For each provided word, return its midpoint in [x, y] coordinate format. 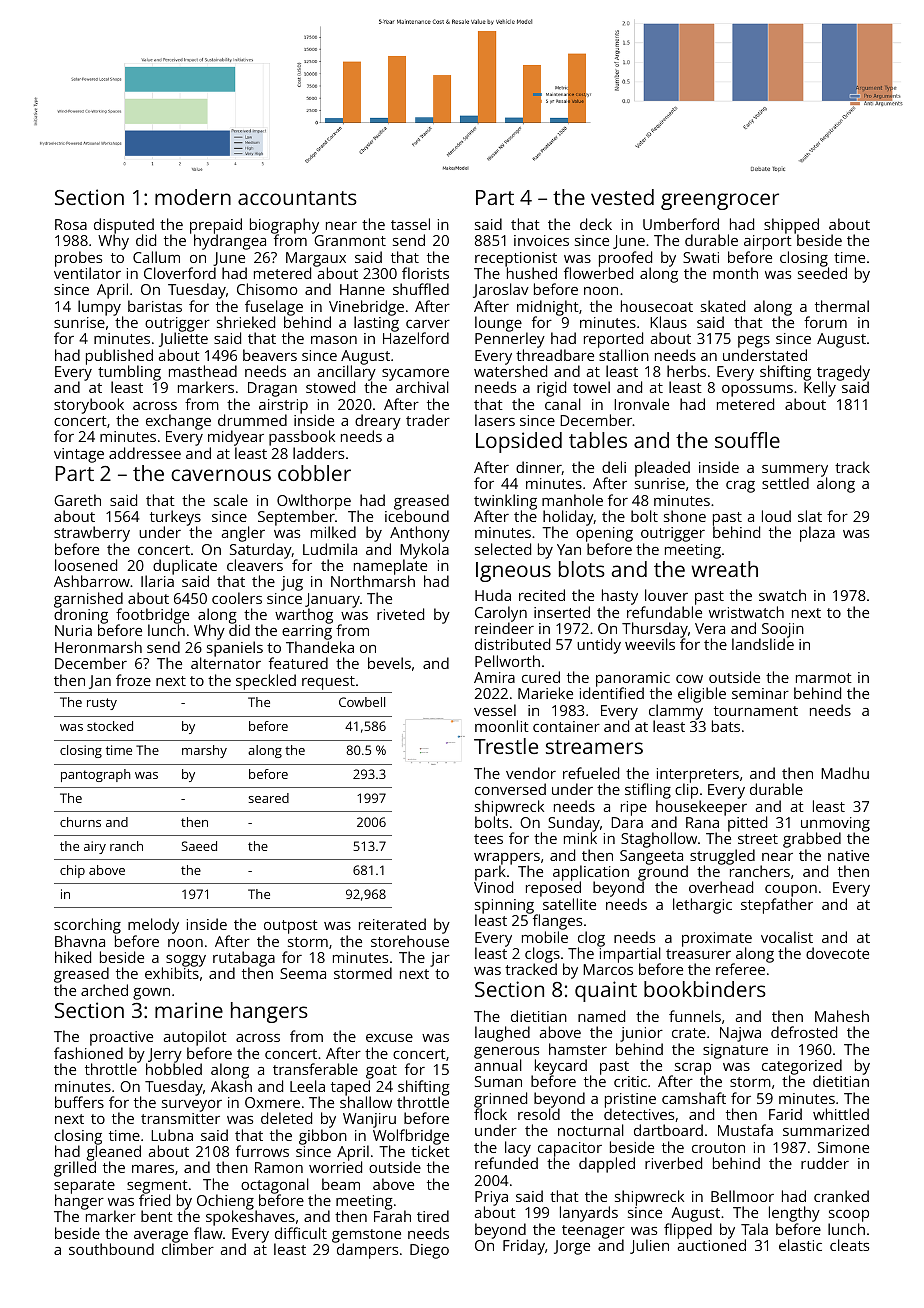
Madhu [845, 773]
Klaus [668, 322]
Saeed [199, 846]
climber [188, 1249]
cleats [849, 1245]
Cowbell [362, 702]
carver [428, 324]
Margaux [316, 259]
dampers [367, 1251]
